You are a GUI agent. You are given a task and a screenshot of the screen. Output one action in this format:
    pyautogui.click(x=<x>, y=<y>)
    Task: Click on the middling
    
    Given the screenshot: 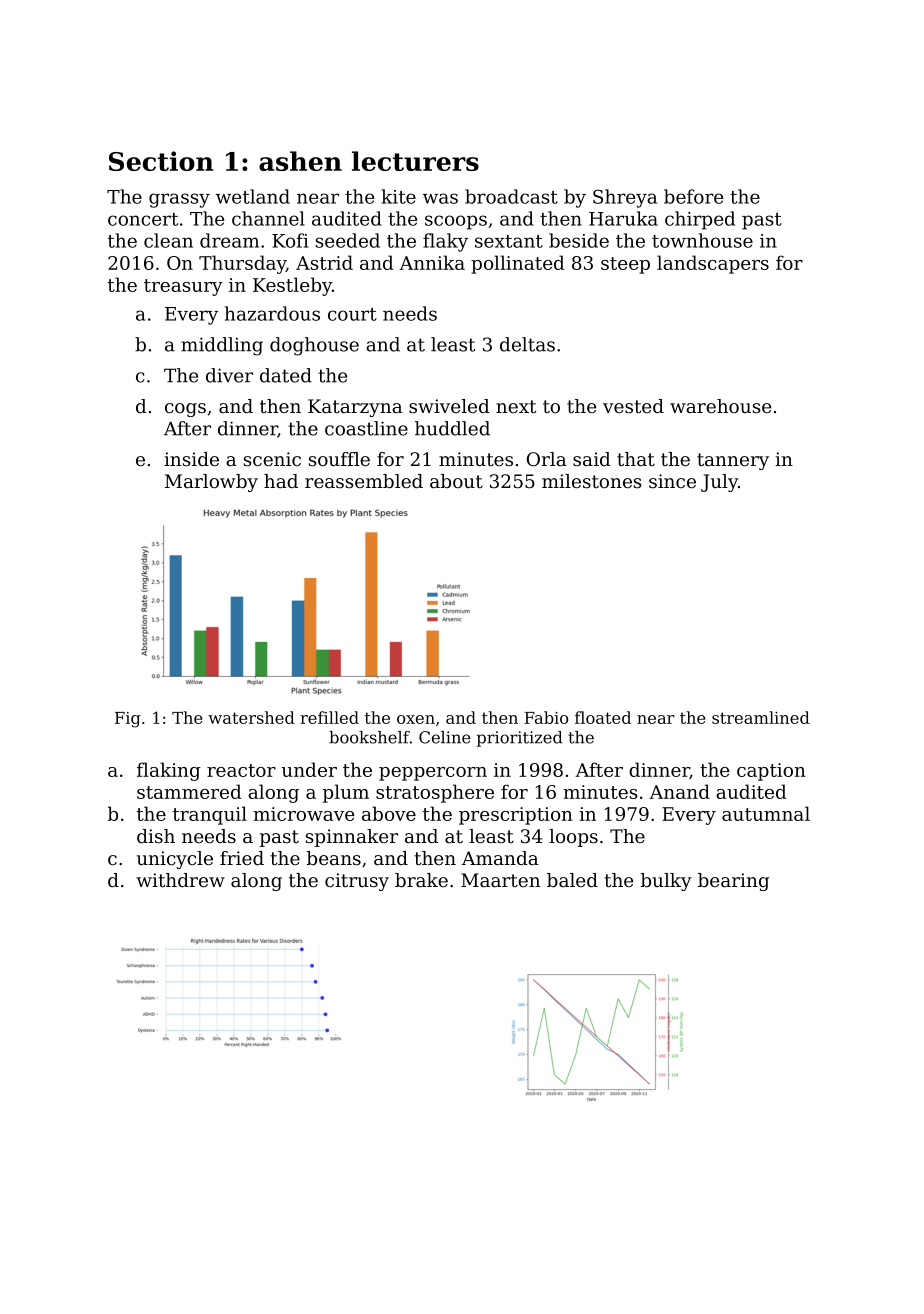 What is the action you would take?
    pyautogui.click(x=222, y=346)
